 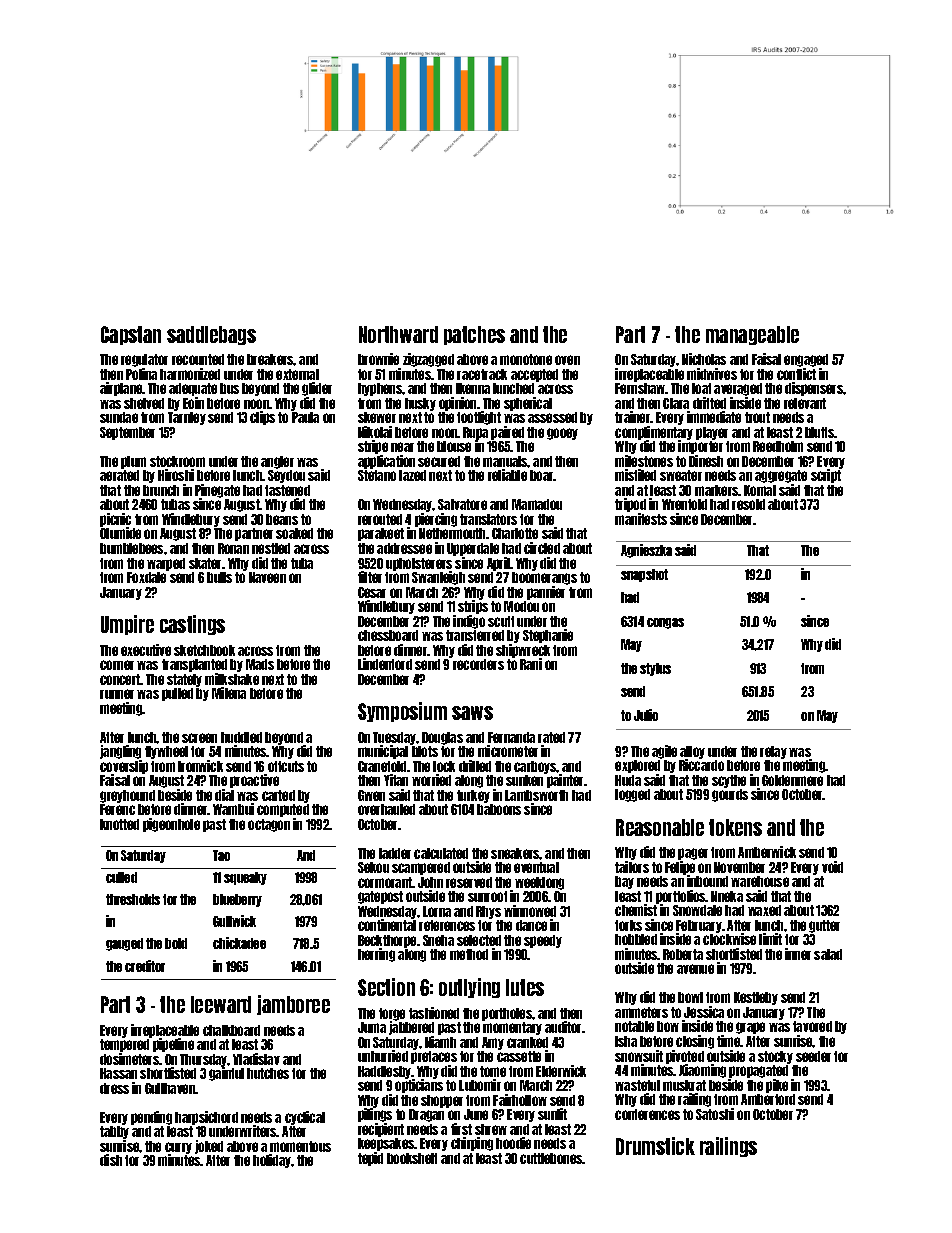 I want to click on Drumstick, so click(x=655, y=1146).
